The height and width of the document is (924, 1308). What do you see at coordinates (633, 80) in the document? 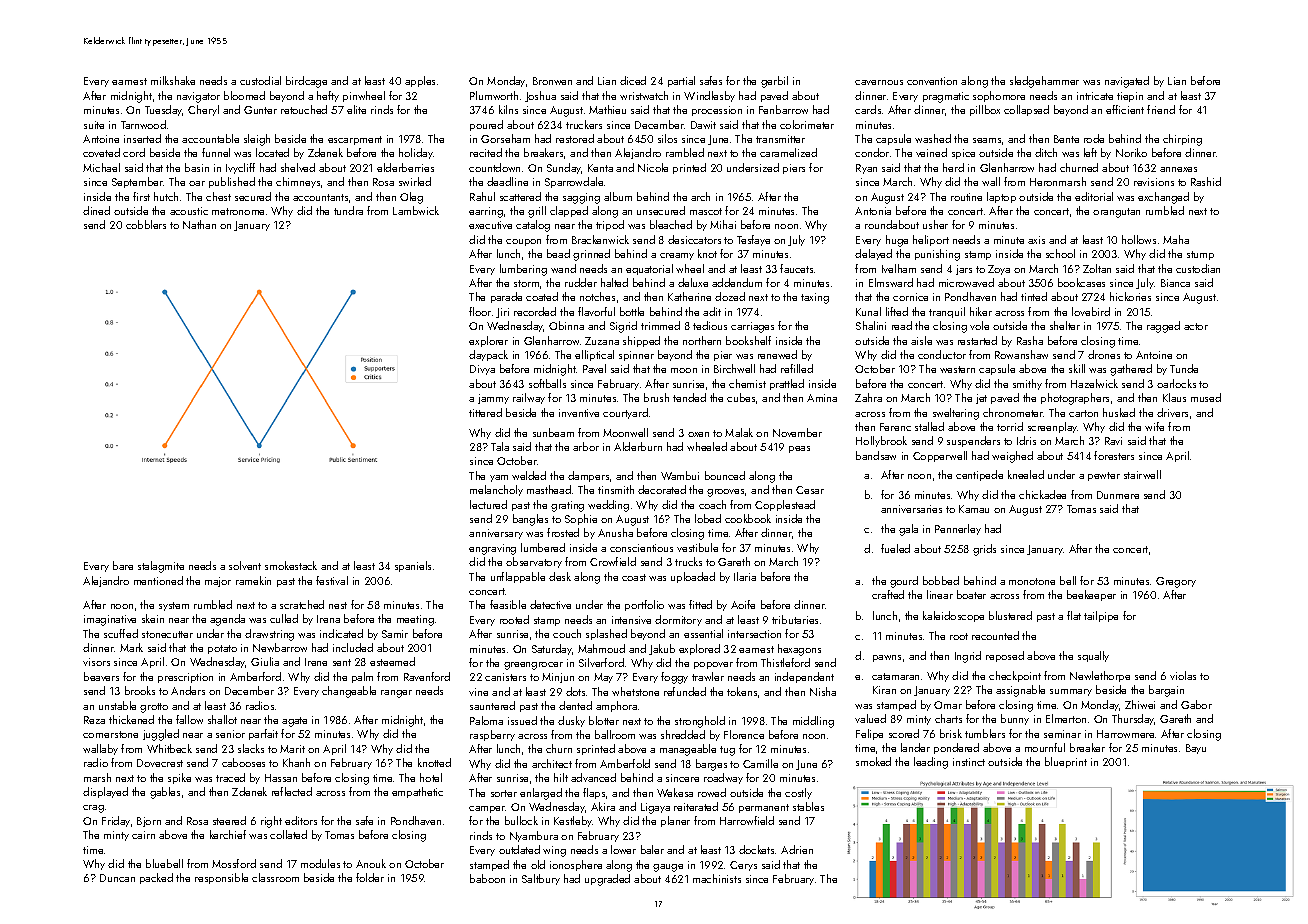
I see `diced` at bounding box center [633, 80].
